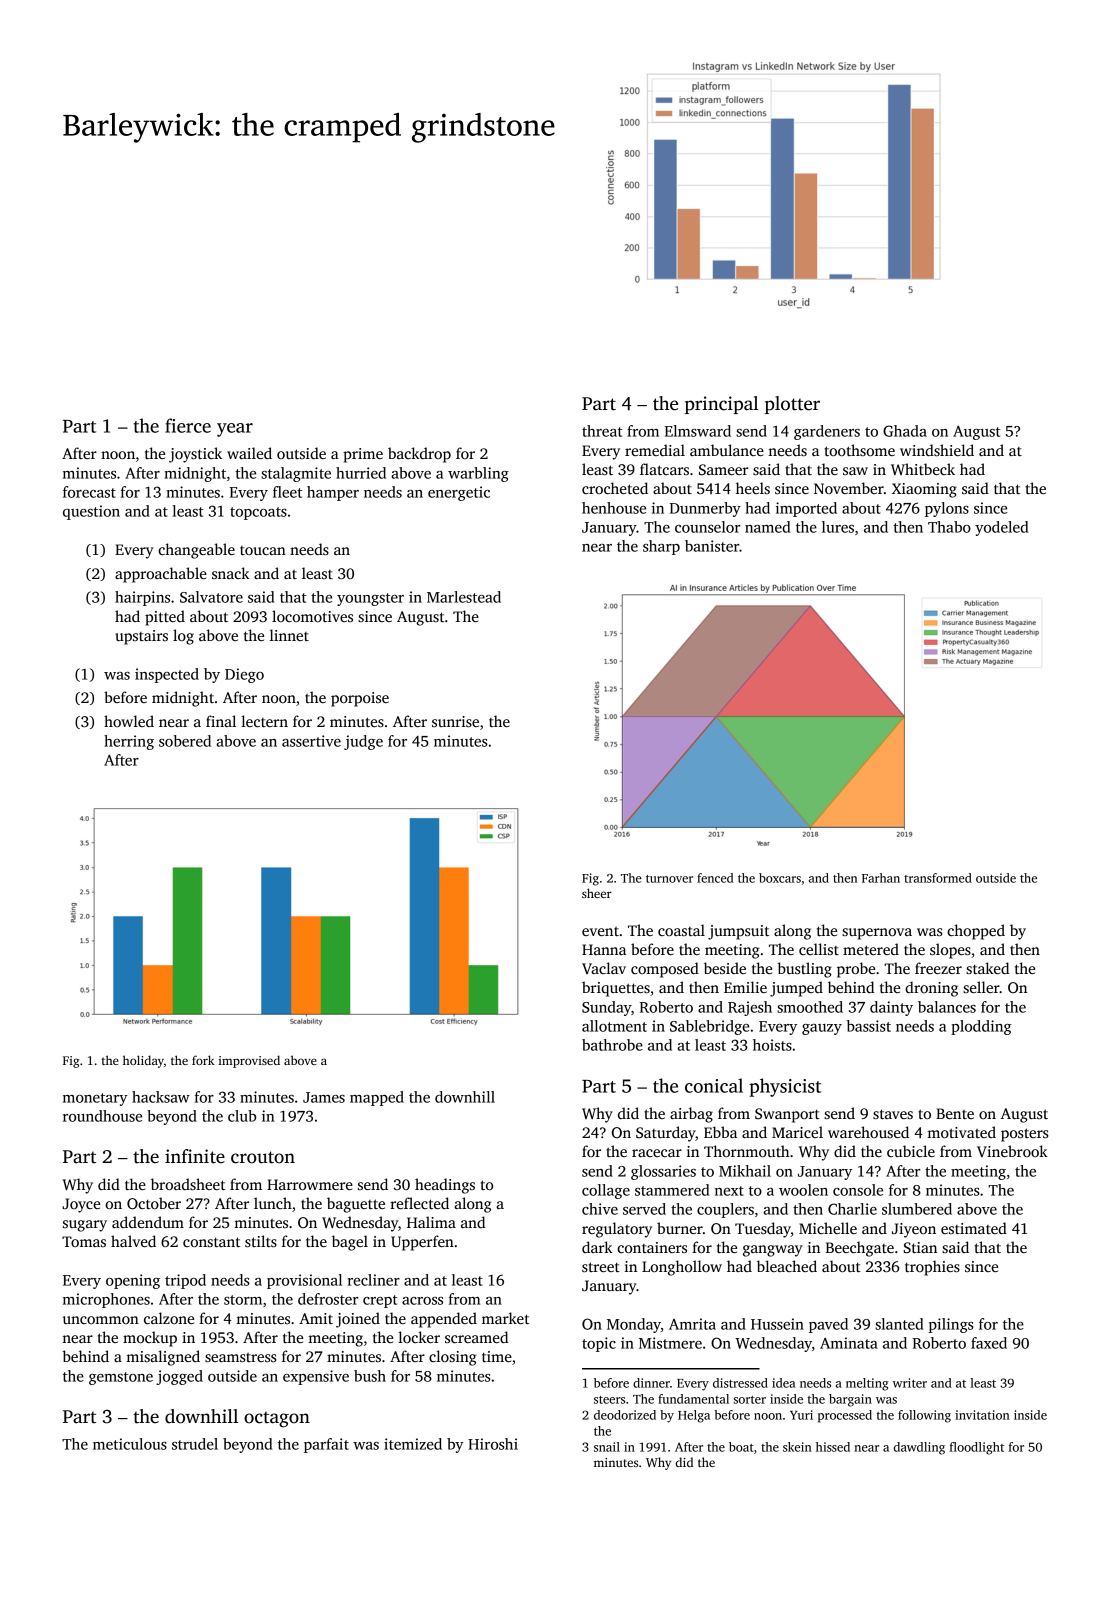 This screenshot has width=1112, height=1610. What do you see at coordinates (185, 1281) in the screenshot?
I see `tripod` at bounding box center [185, 1281].
